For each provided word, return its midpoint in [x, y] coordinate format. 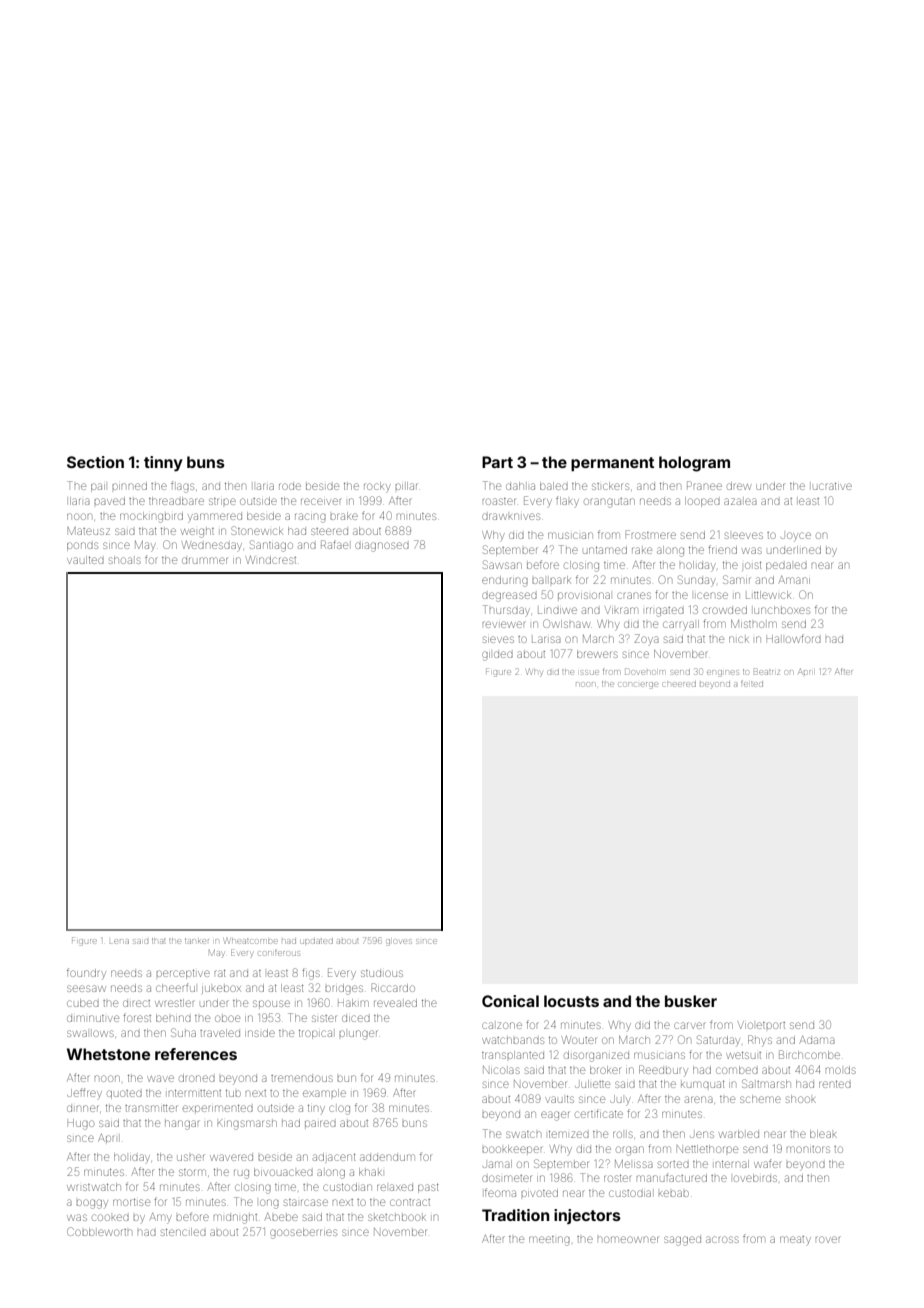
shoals [125, 560]
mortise [131, 1202]
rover [828, 1239]
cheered [679, 684]
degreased [509, 597]
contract [410, 1202]
